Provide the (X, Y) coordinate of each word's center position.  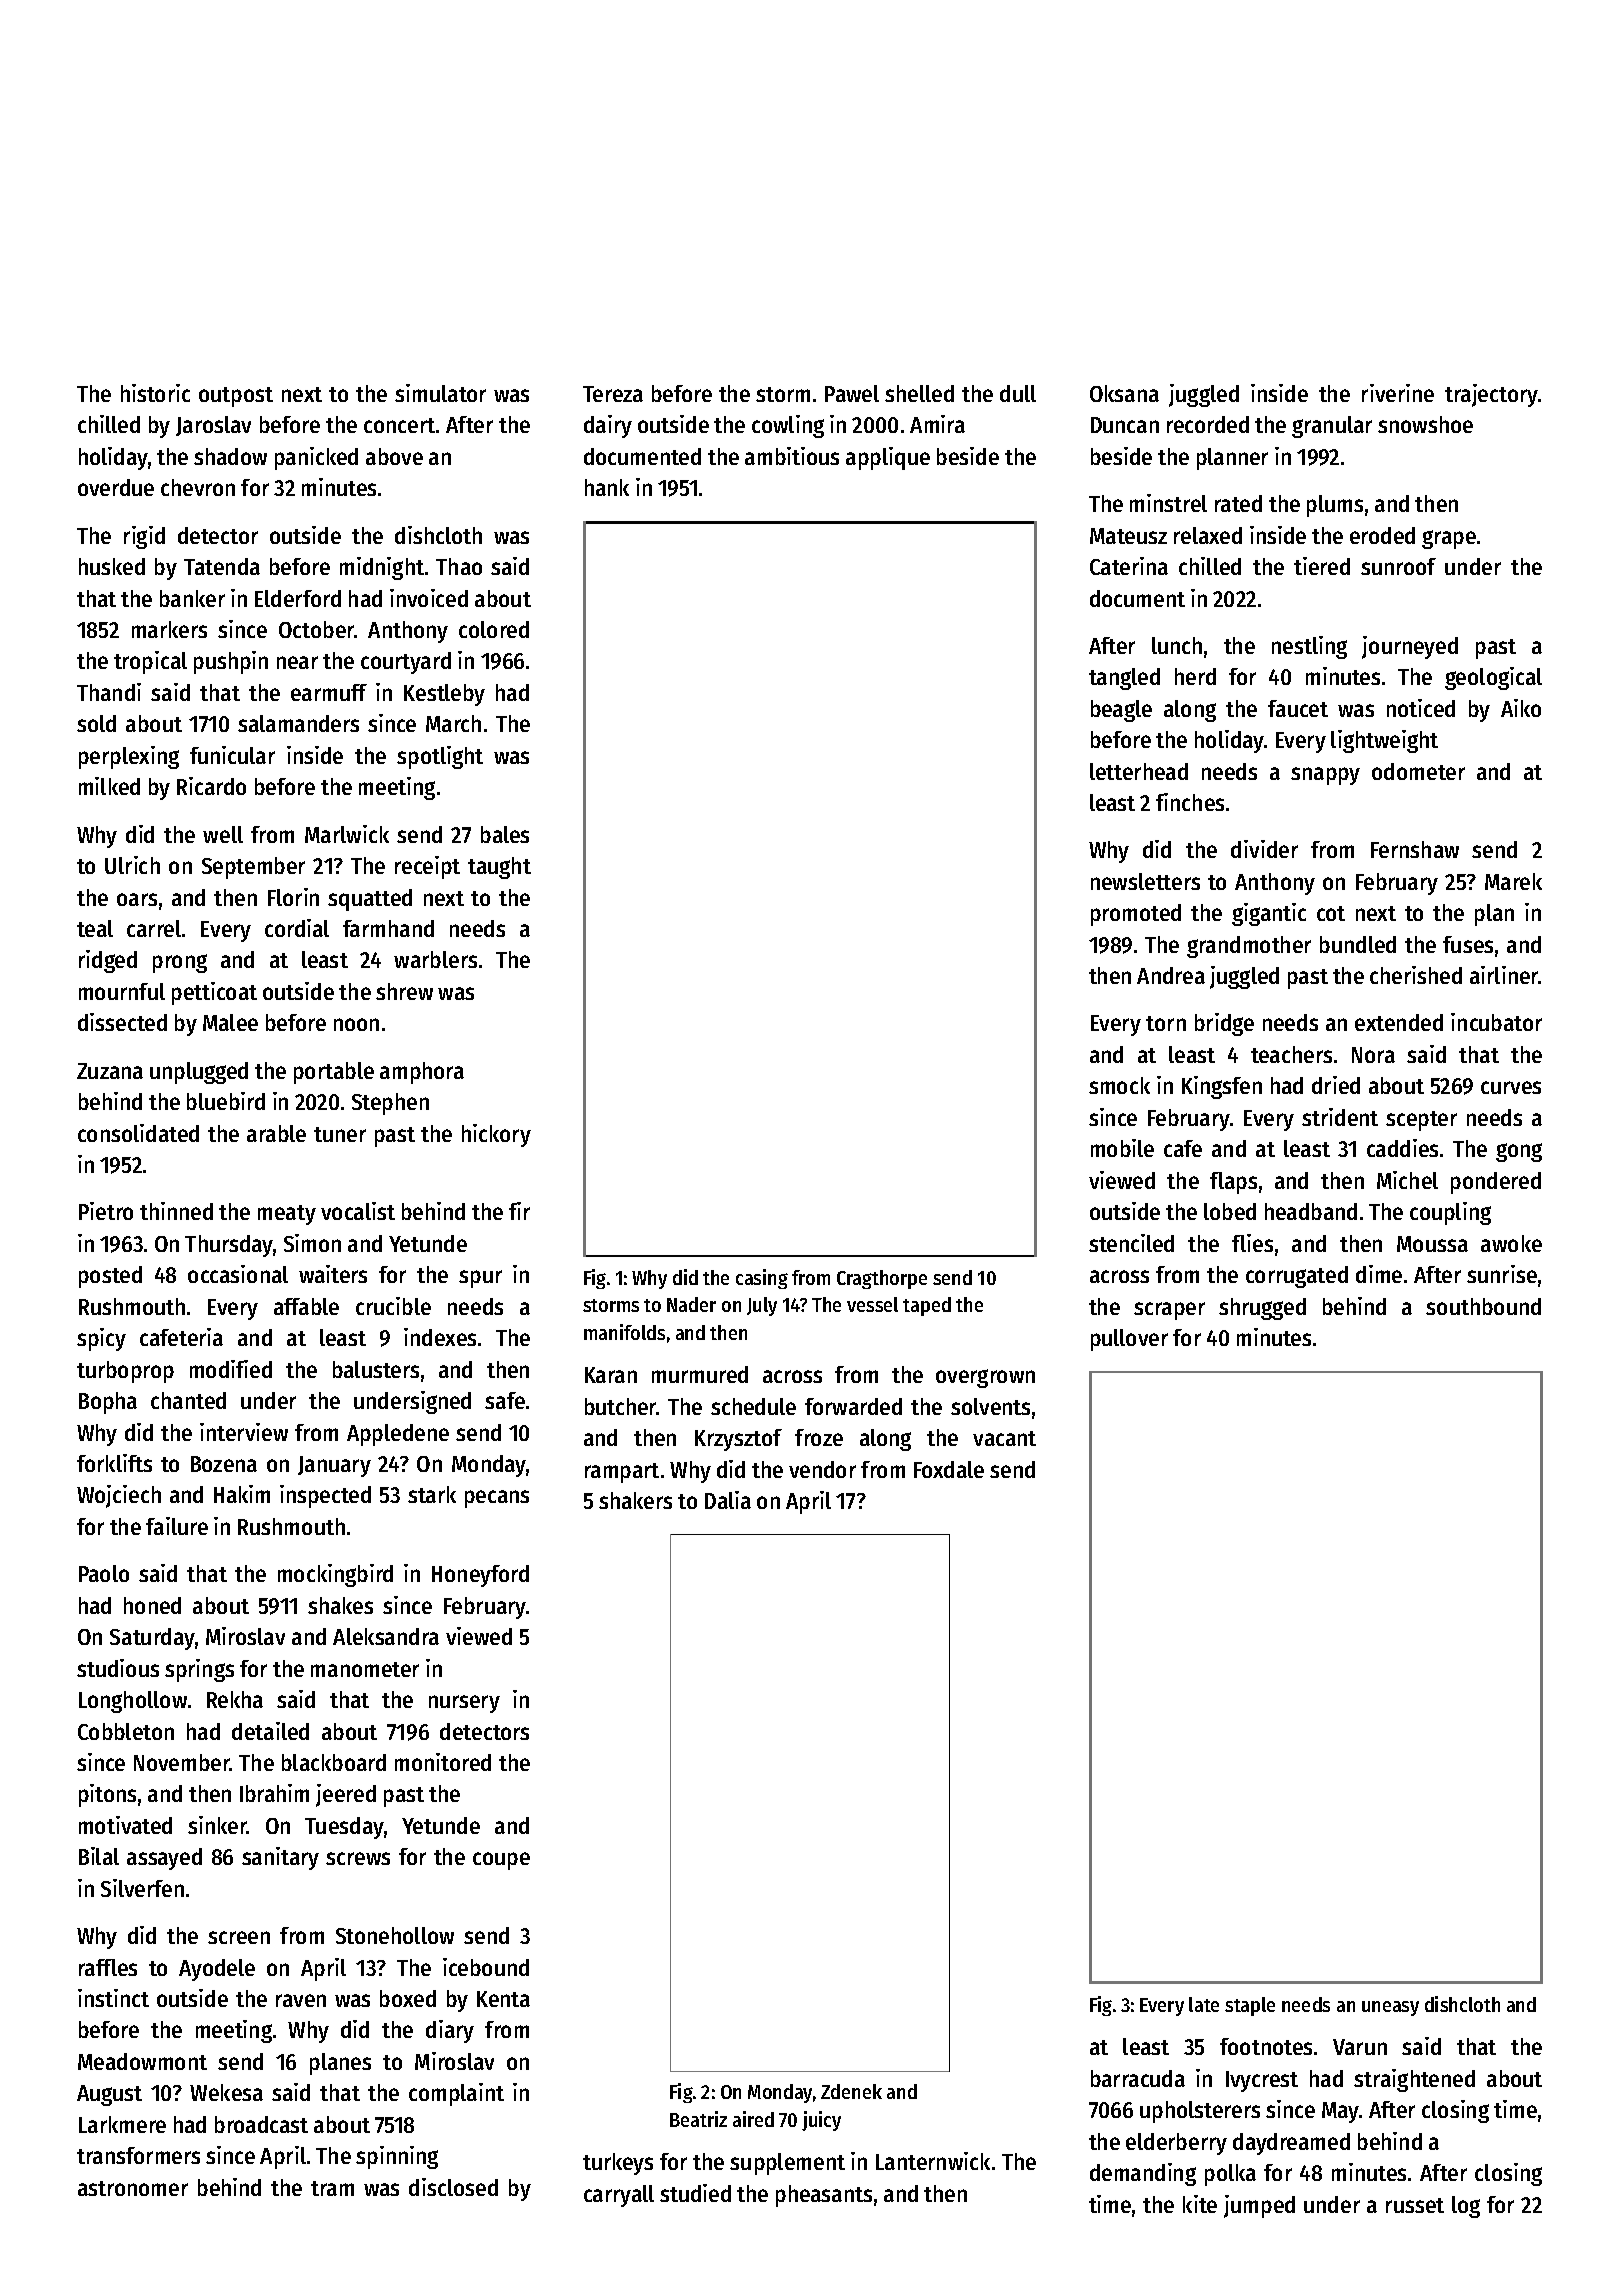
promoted (1136, 915)
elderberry (1176, 2144)
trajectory (1491, 395)
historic (155, 393)
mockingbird (335, 1575)
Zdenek (851, 2091)
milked (109, 786)
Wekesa (226, 2092)
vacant (1004, 1438)
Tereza (613, 394)
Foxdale (949, 1469)
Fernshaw (1415, 849)
